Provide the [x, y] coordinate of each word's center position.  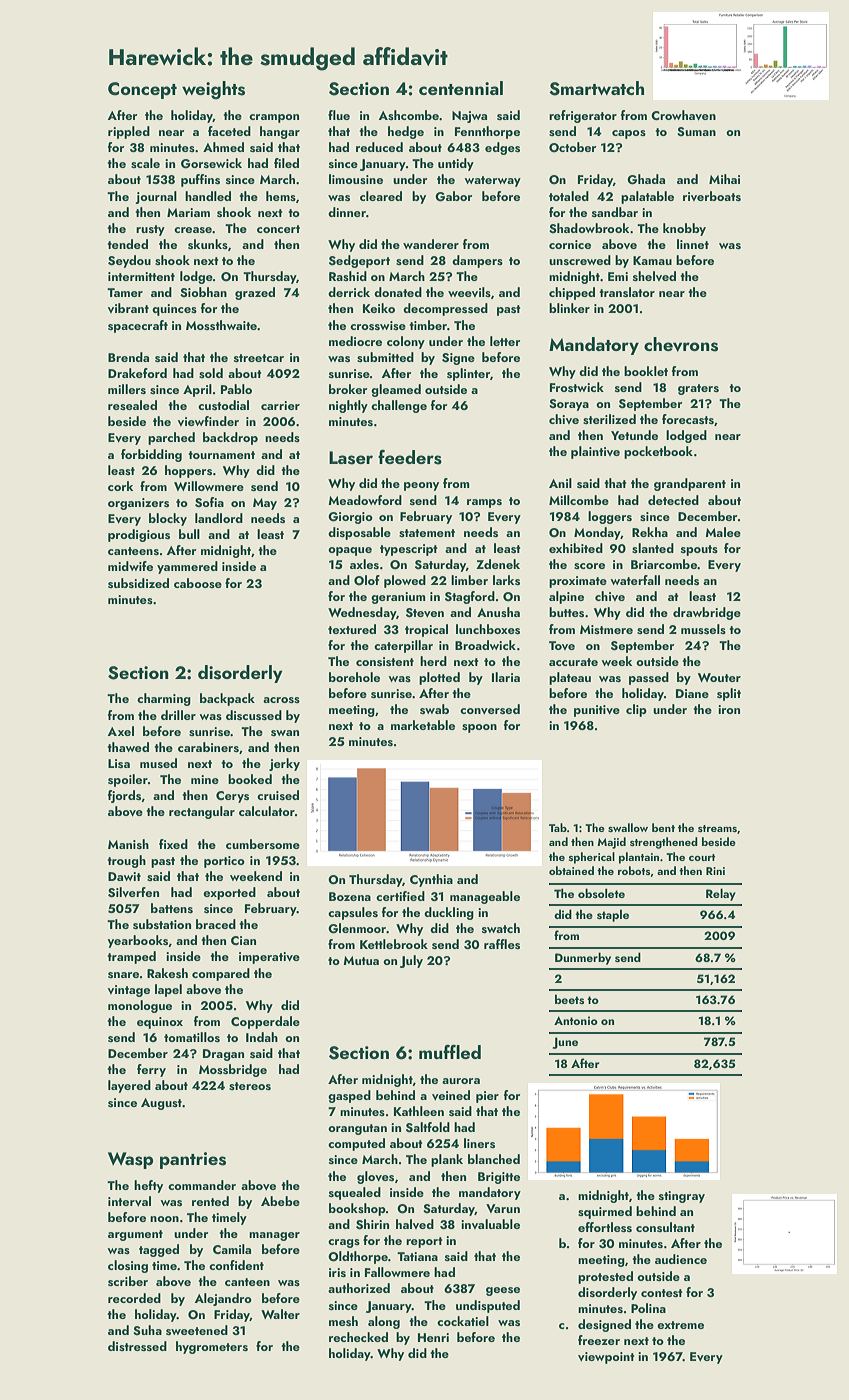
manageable [485, 897]
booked [250, 779]
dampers [477, 261]
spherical [592, 858]
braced [216, 924]
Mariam [188, 212]
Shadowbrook [589, 228]
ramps [484, 503]
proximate [578, 582]
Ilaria [506, 677]
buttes [566, 612]
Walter [280, 1314]
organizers [138, 504]
